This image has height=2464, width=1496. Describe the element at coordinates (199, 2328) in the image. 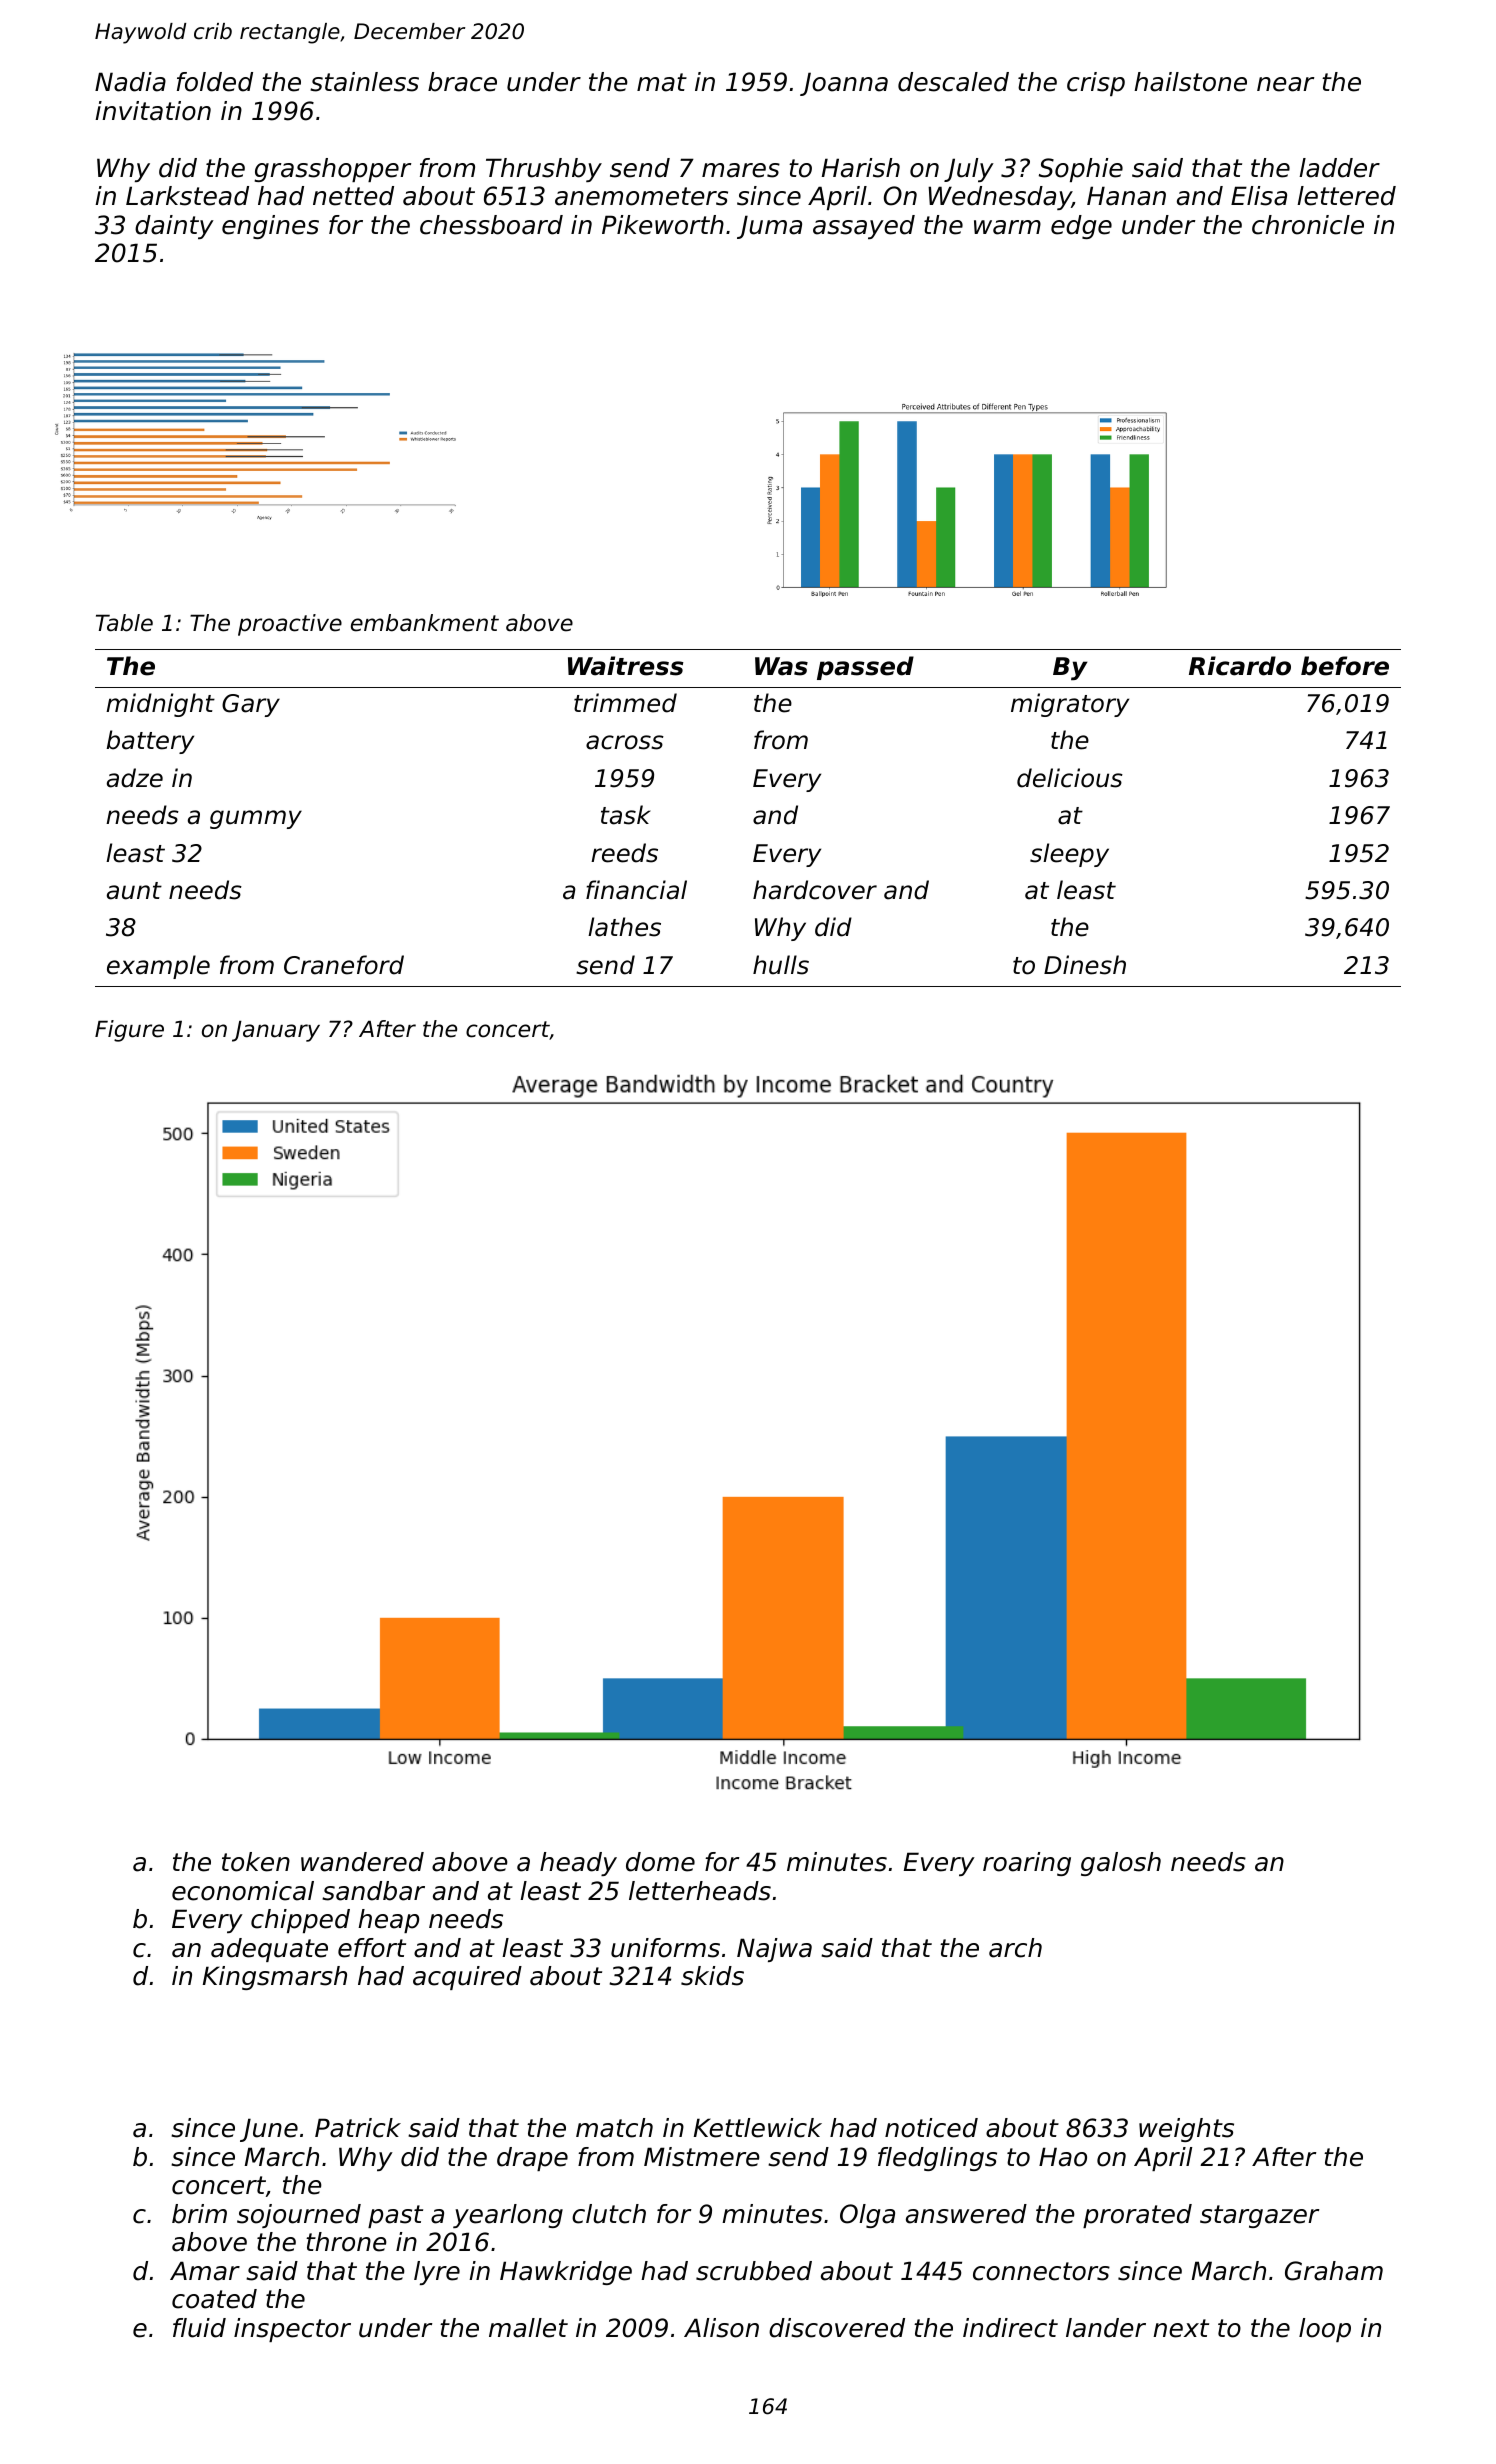

I see `fluid` at that location.
